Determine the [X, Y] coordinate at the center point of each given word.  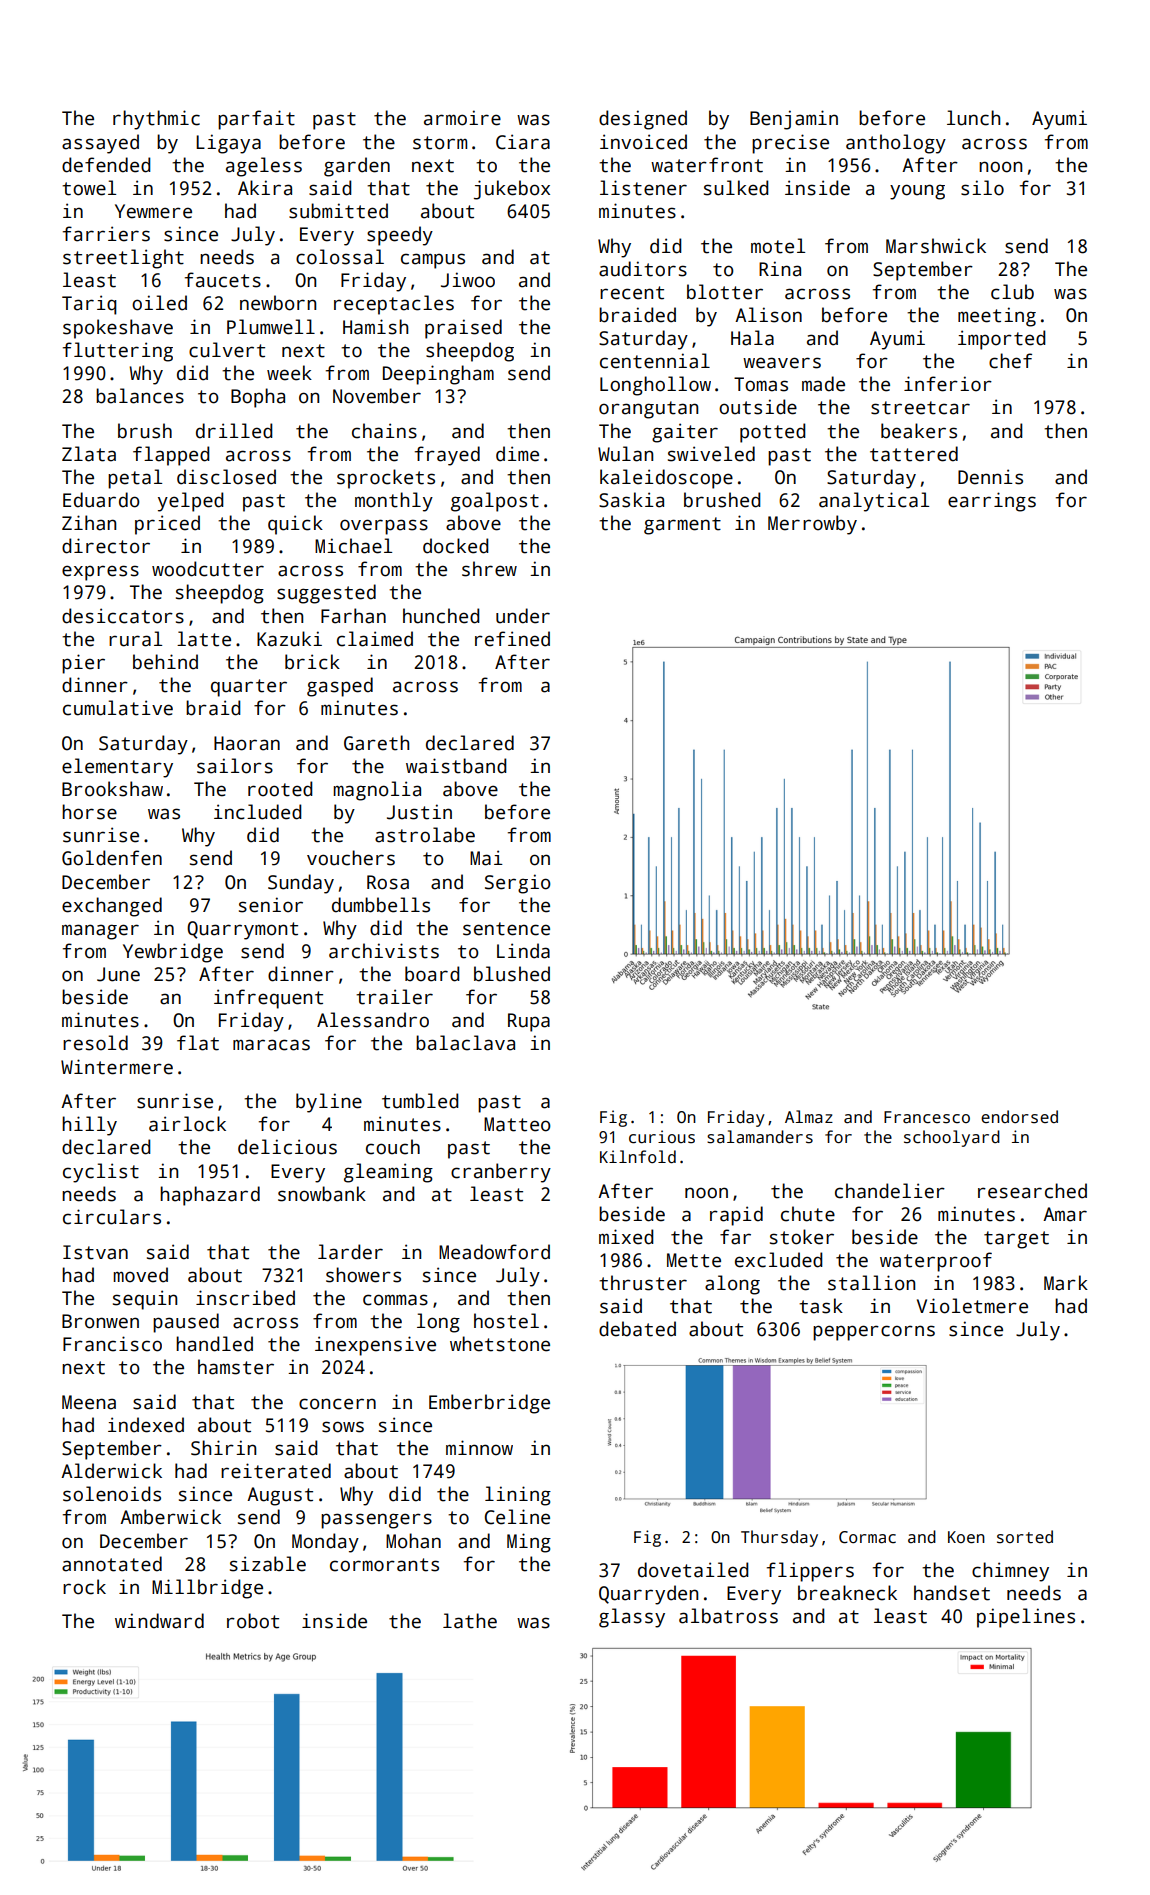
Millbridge [207, 1589]
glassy [632, 1618]
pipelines [1026, 1618]
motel [778, 246]
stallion [871, 1283]
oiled [159, 303]
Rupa [529, 1022]
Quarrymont [242, 930]
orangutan [648, 410]
